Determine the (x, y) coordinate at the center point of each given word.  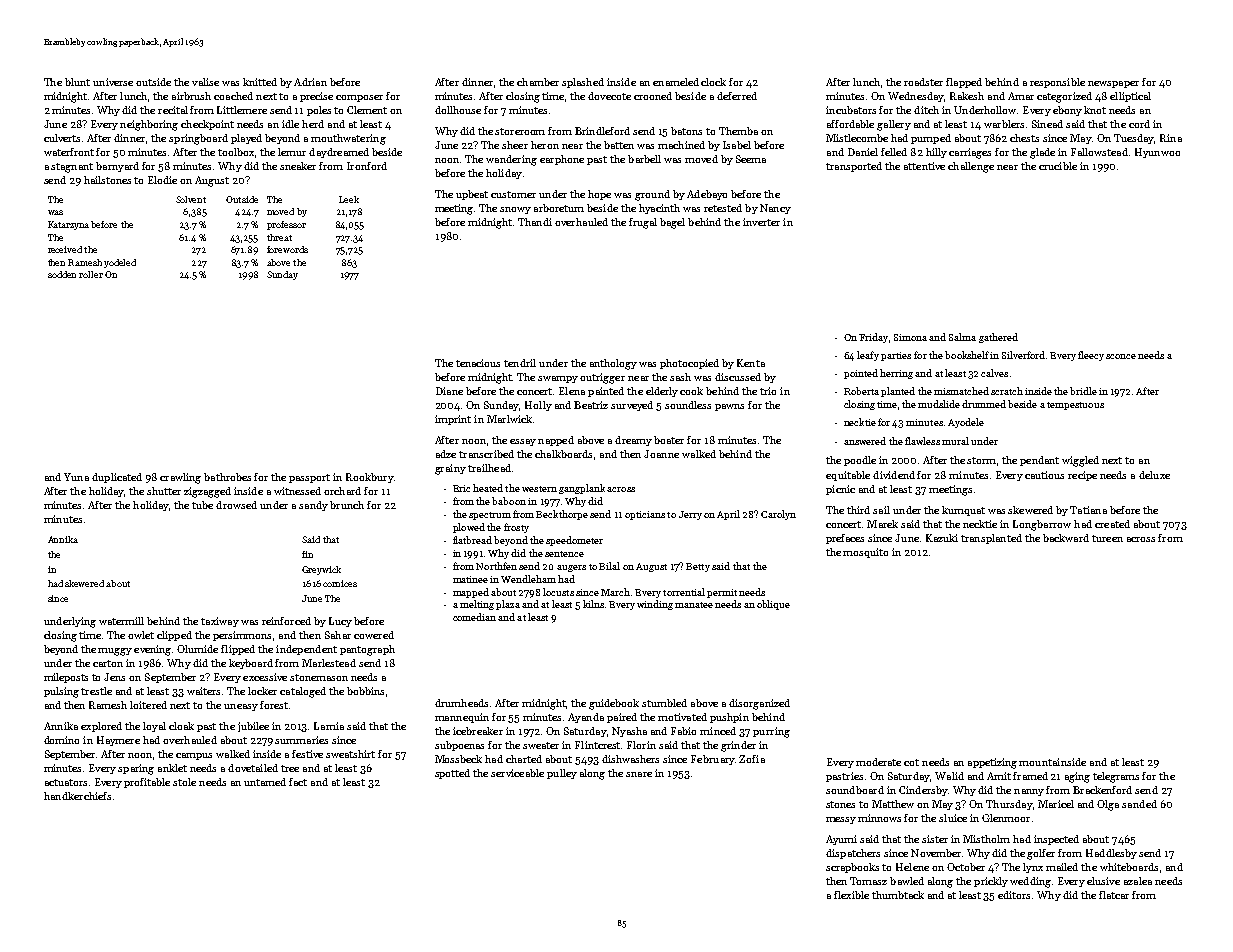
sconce (1121, 356)
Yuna (76, 477)
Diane (449, 391)
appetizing (992, 763)
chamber (538, 82)
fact (298, 782)
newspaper (1113, 84)
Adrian (310, 82)
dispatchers (853, 854)
